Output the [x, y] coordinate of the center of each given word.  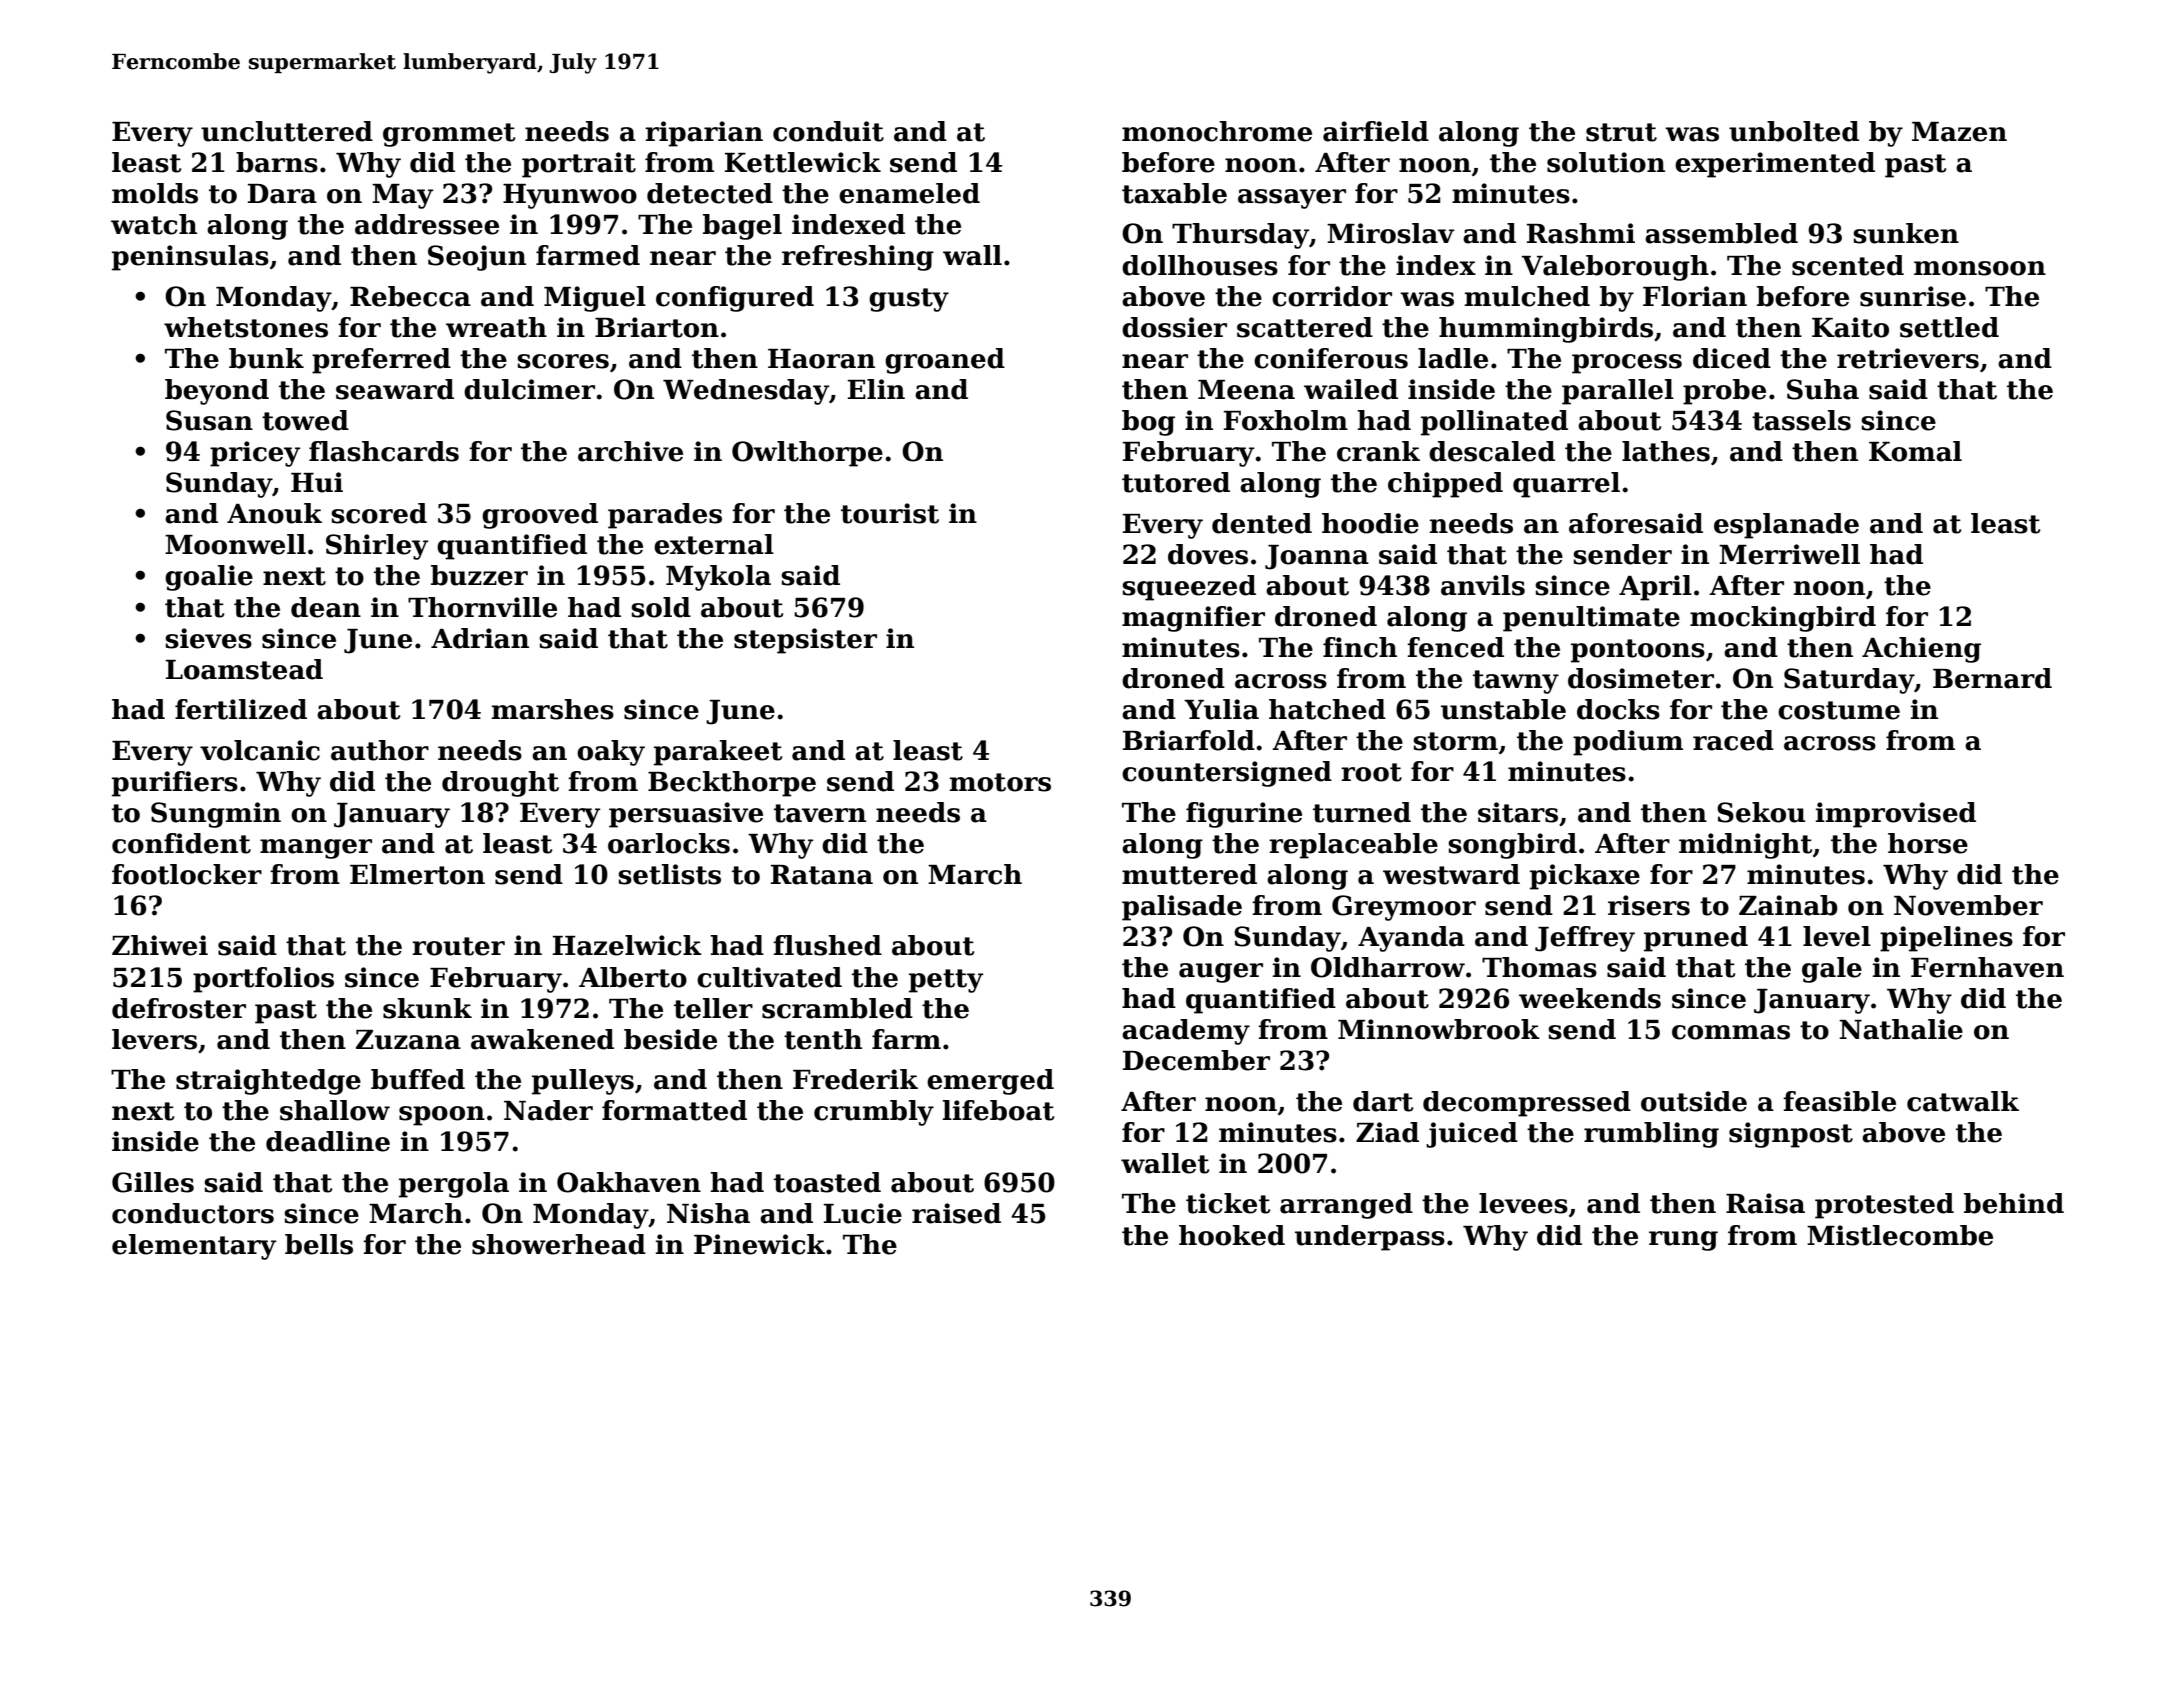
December [1196, 1060]
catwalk [1963, 1101]
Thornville [482, 607]
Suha [1823, 389]
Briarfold [1189, 740]
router [458, 946]
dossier [1174, 327]
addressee [427, 224]
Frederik [855, 1079]
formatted [674, 1110]
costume [1839, 710]
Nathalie [1901, 1029]
